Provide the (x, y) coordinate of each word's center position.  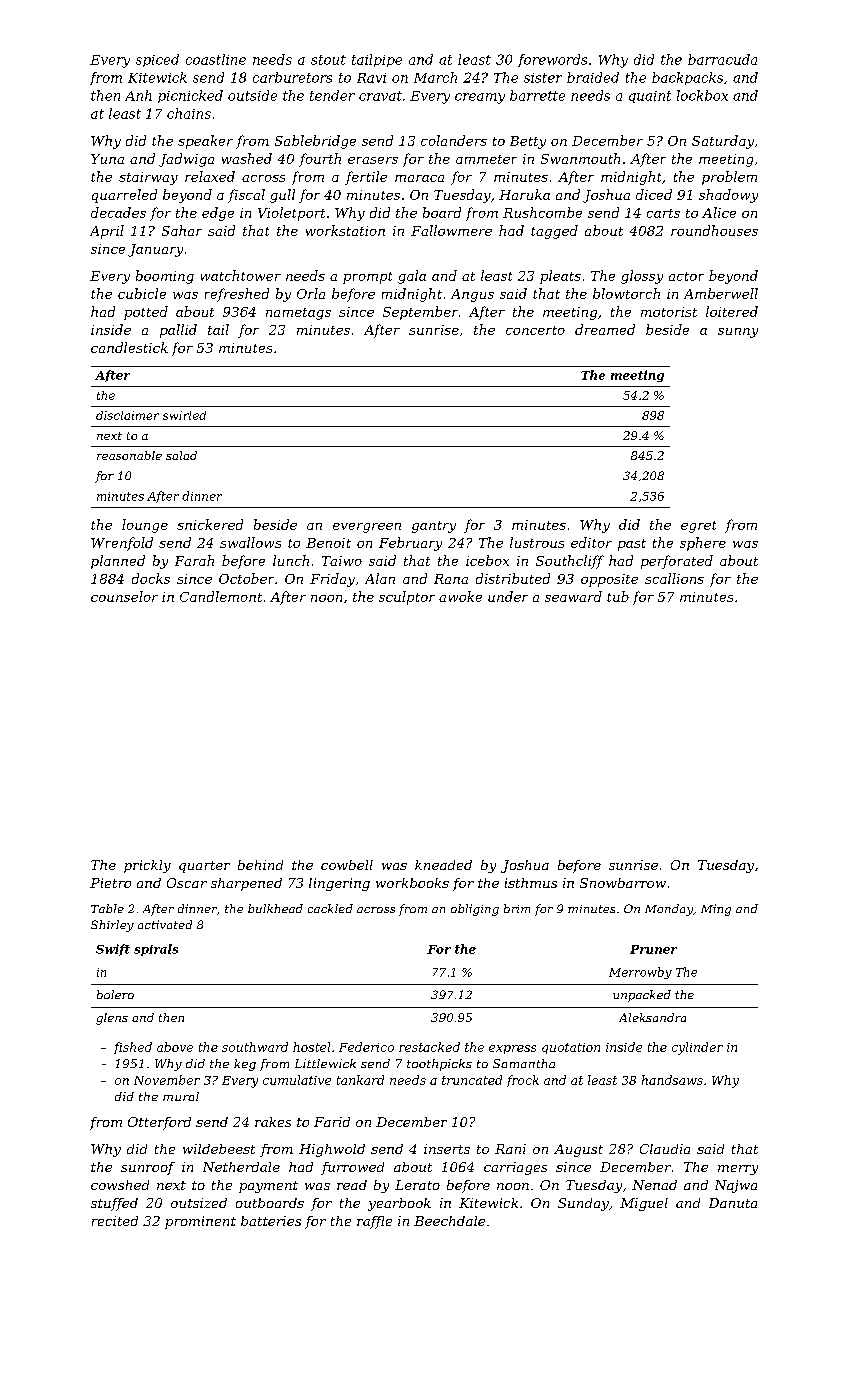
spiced (157, 60)
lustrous (537, 542)
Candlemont (221, 596)
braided (593, 77)
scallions (674, 578)
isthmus (531, 883)
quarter (204, 867)
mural (181, 1096)
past (632, 545)
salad (181, 455)
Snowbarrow (623, 883)
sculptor (407, 598)
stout (328, 60)
